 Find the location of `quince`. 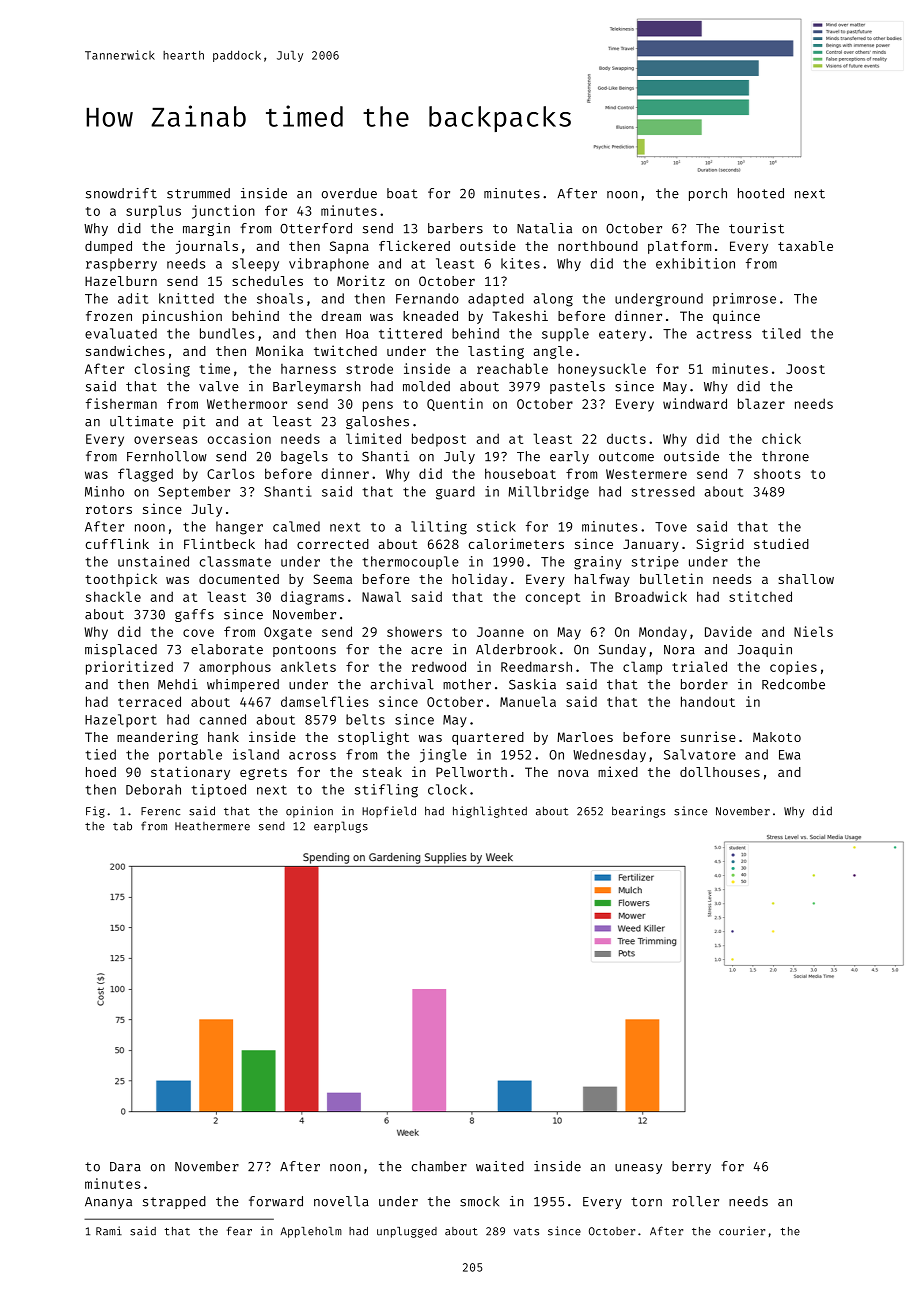

quince is located at coordinates (736, 317).
